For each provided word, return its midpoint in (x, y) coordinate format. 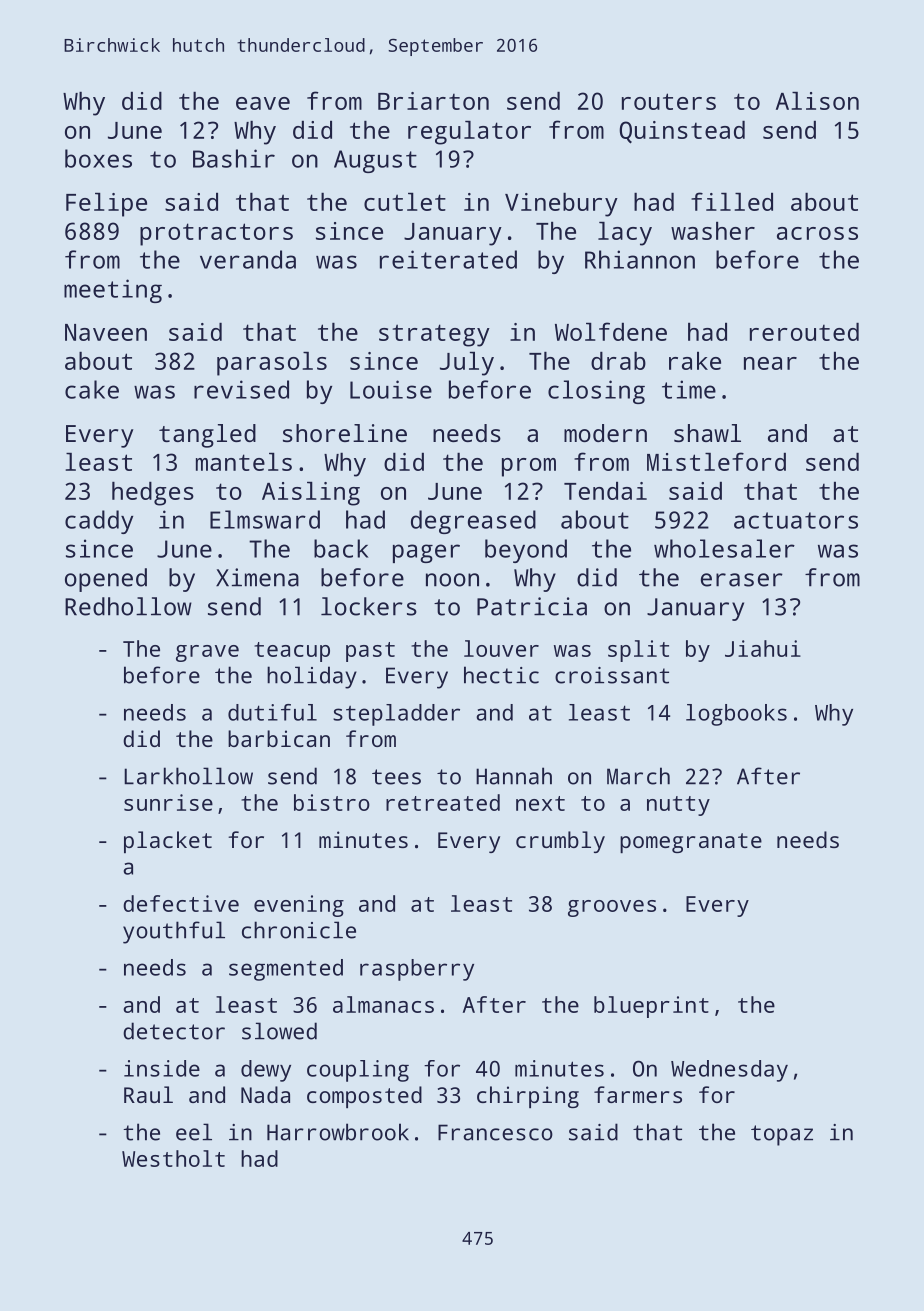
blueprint (651, 1007)
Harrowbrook (338, 1132)
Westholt (173, 1158)
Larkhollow (188, 776)
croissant (612, 675)
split (638, 651)
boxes (98, 158)
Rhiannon (640, 259)
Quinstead (682, 132)
